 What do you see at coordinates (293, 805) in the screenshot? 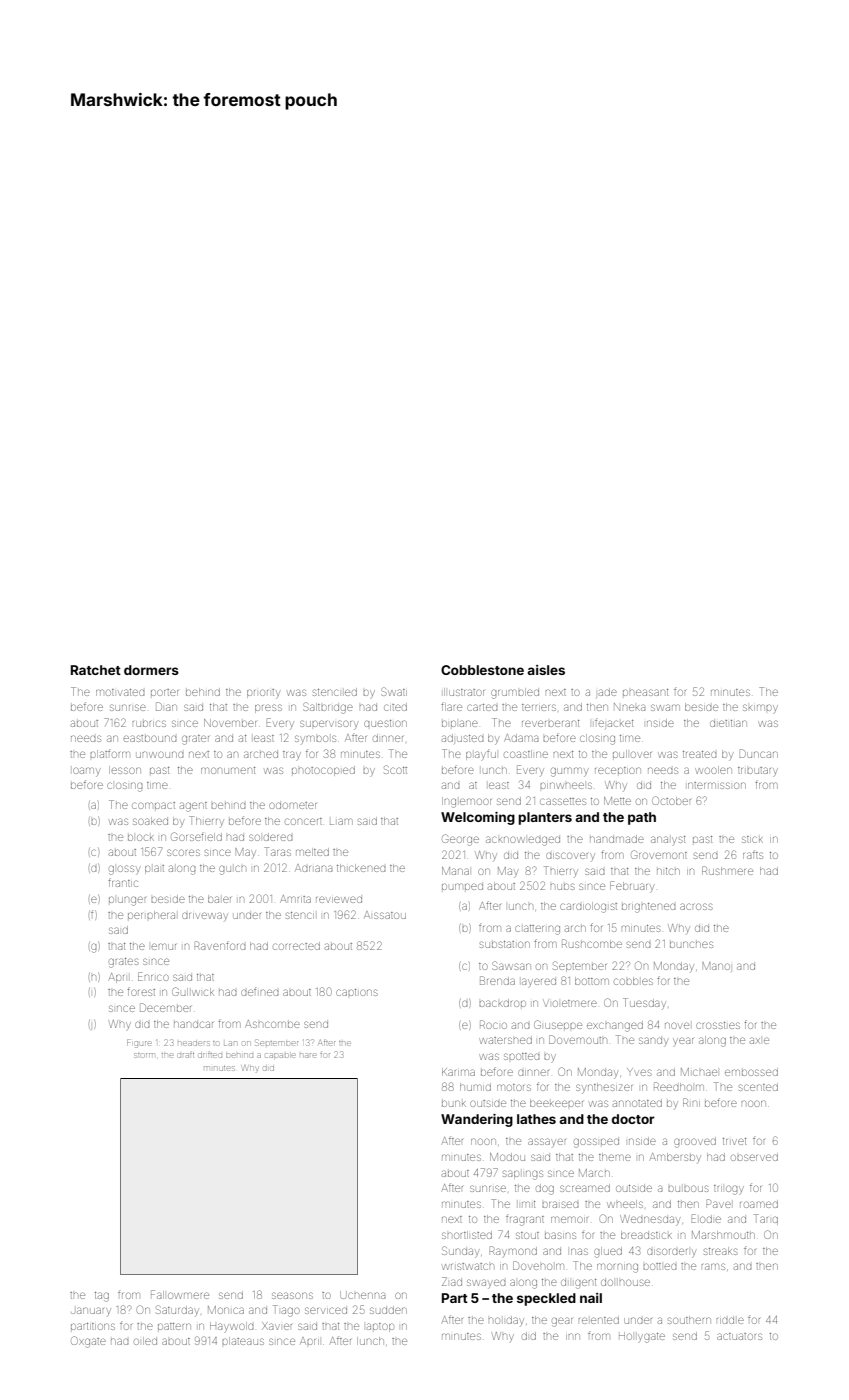
I see `odometer` at bounding box center [293, 805].
